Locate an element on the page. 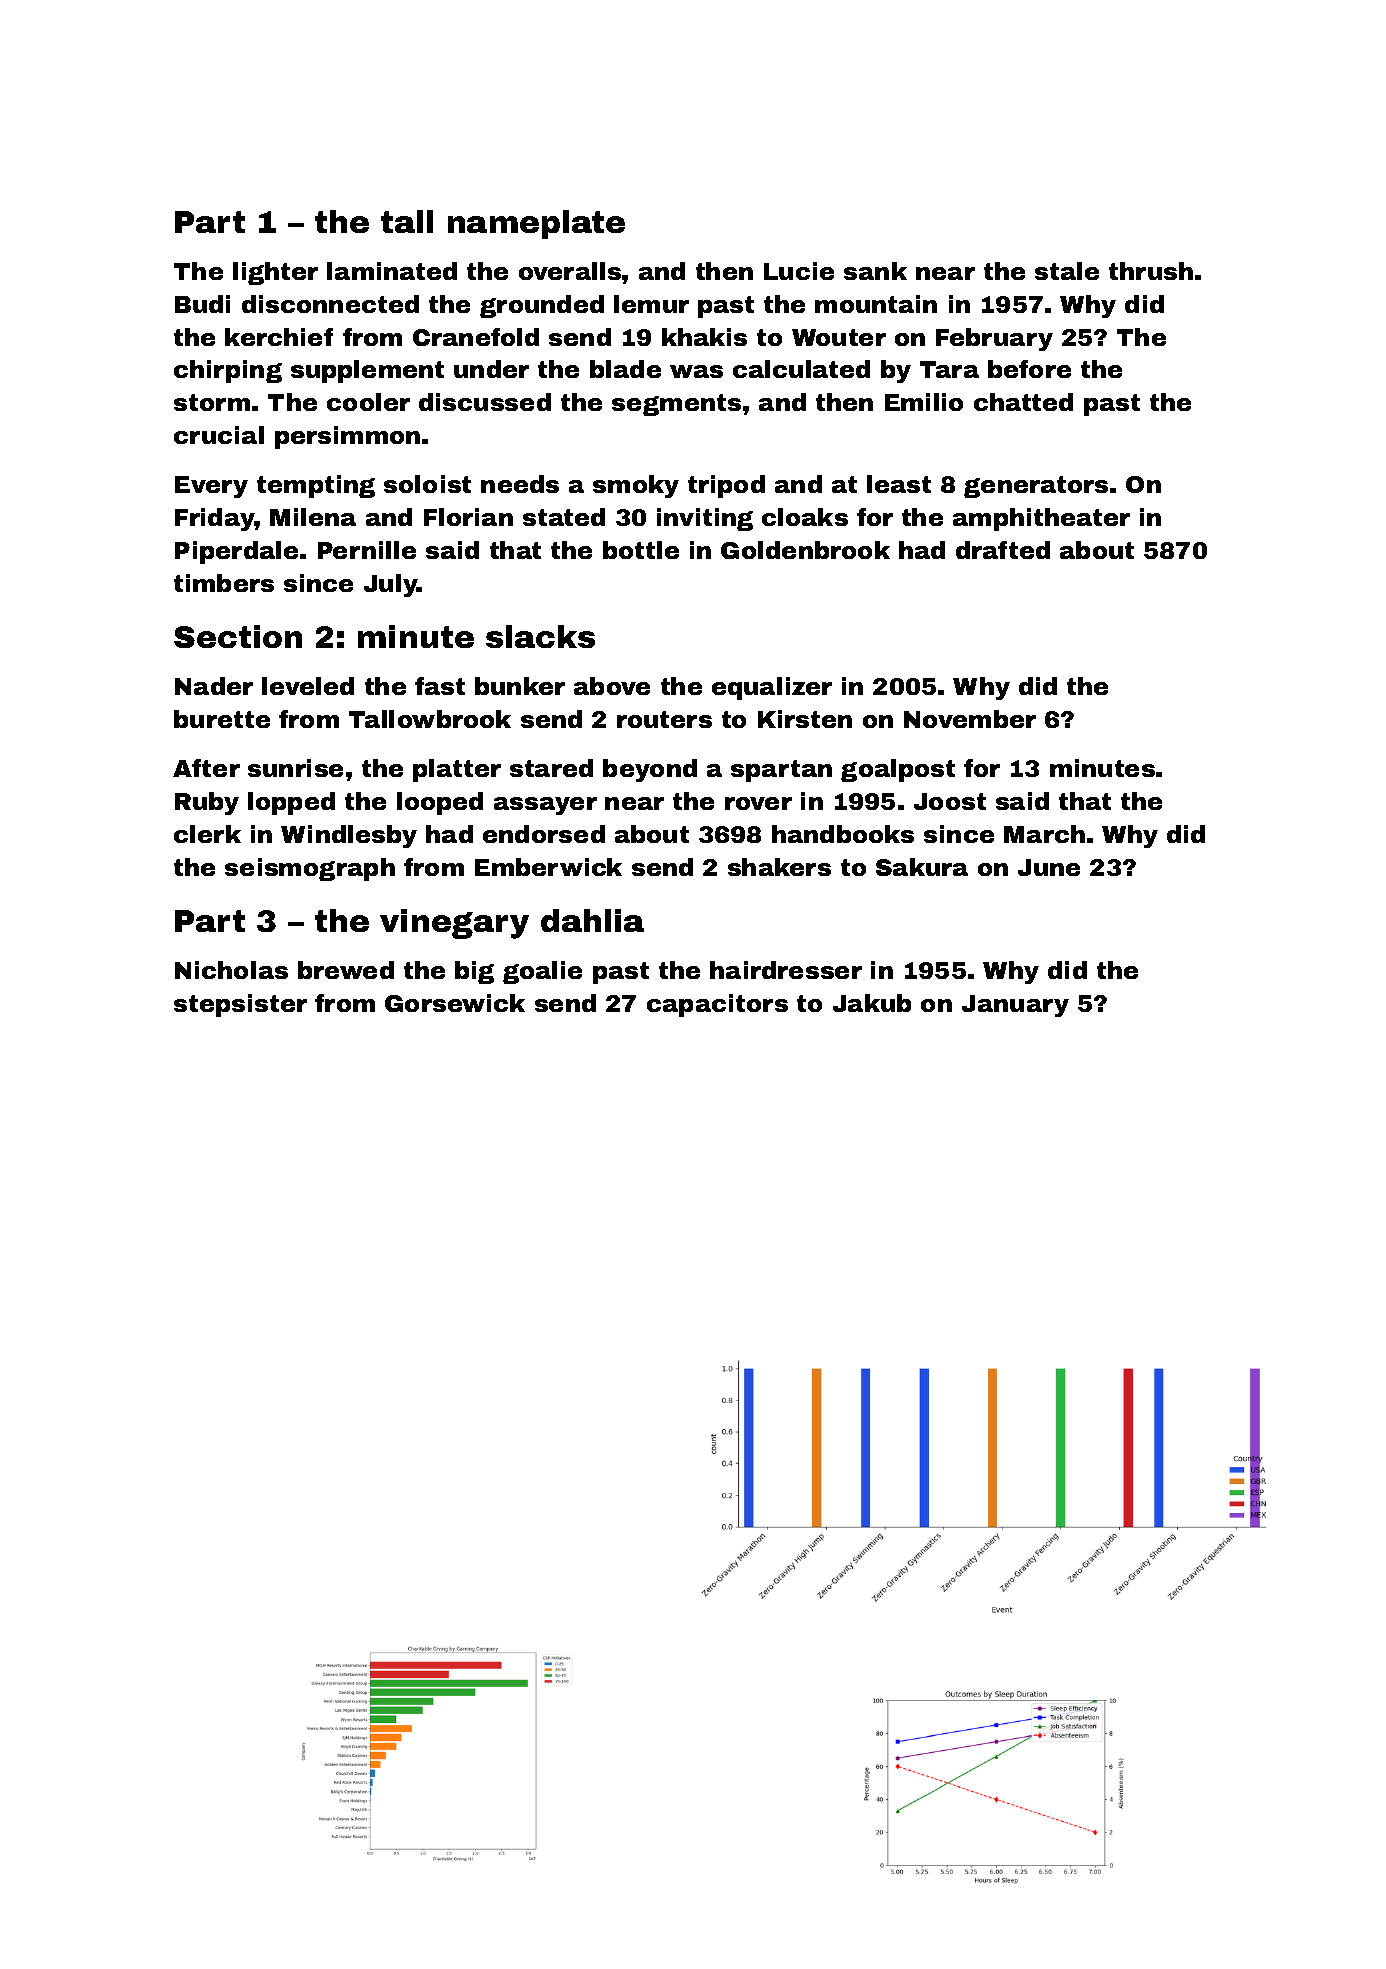  leveled is located at coordinates (308, 686).
